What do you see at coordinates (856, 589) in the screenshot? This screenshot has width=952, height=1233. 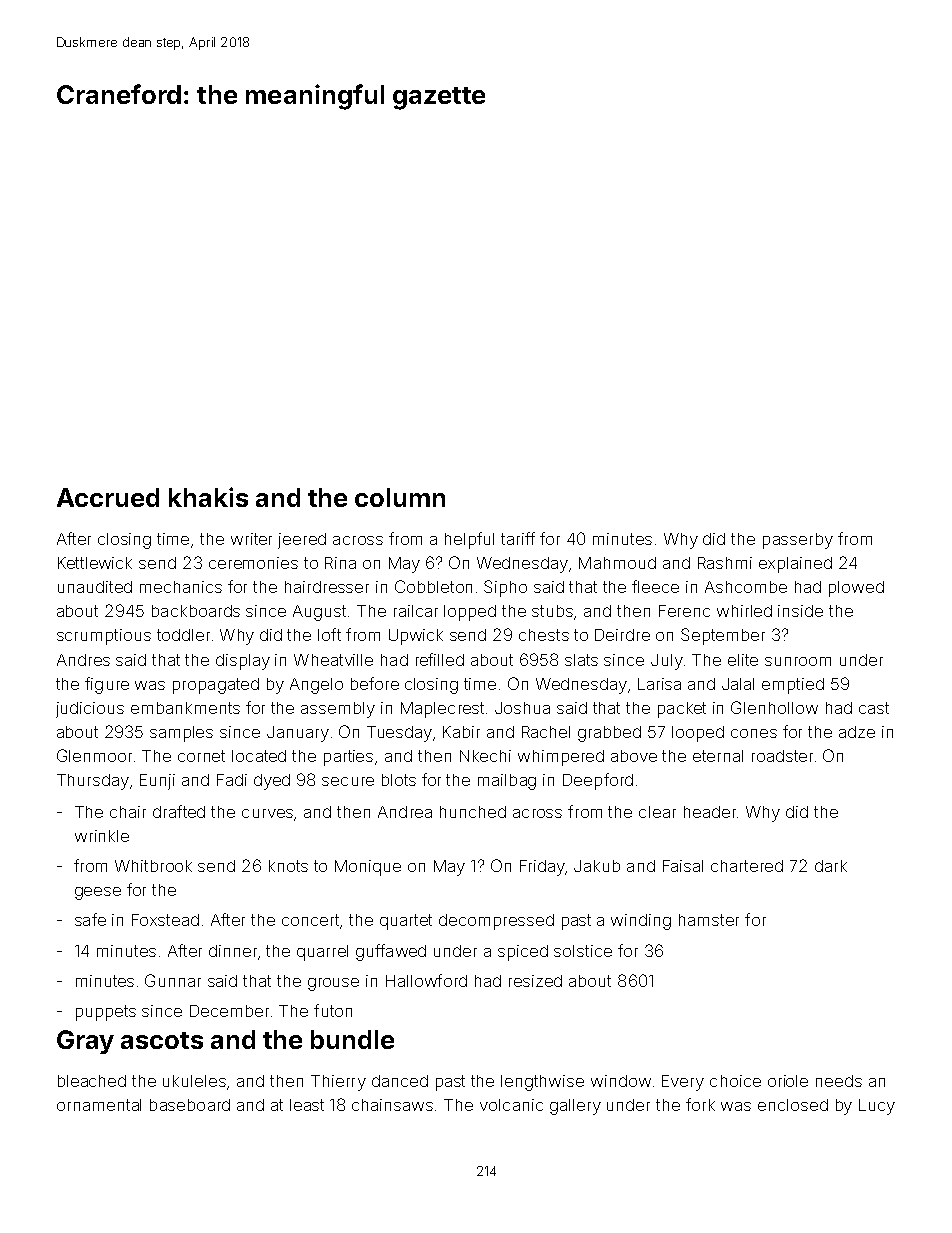 I see `plowed` at bounding box center [856, 589].
